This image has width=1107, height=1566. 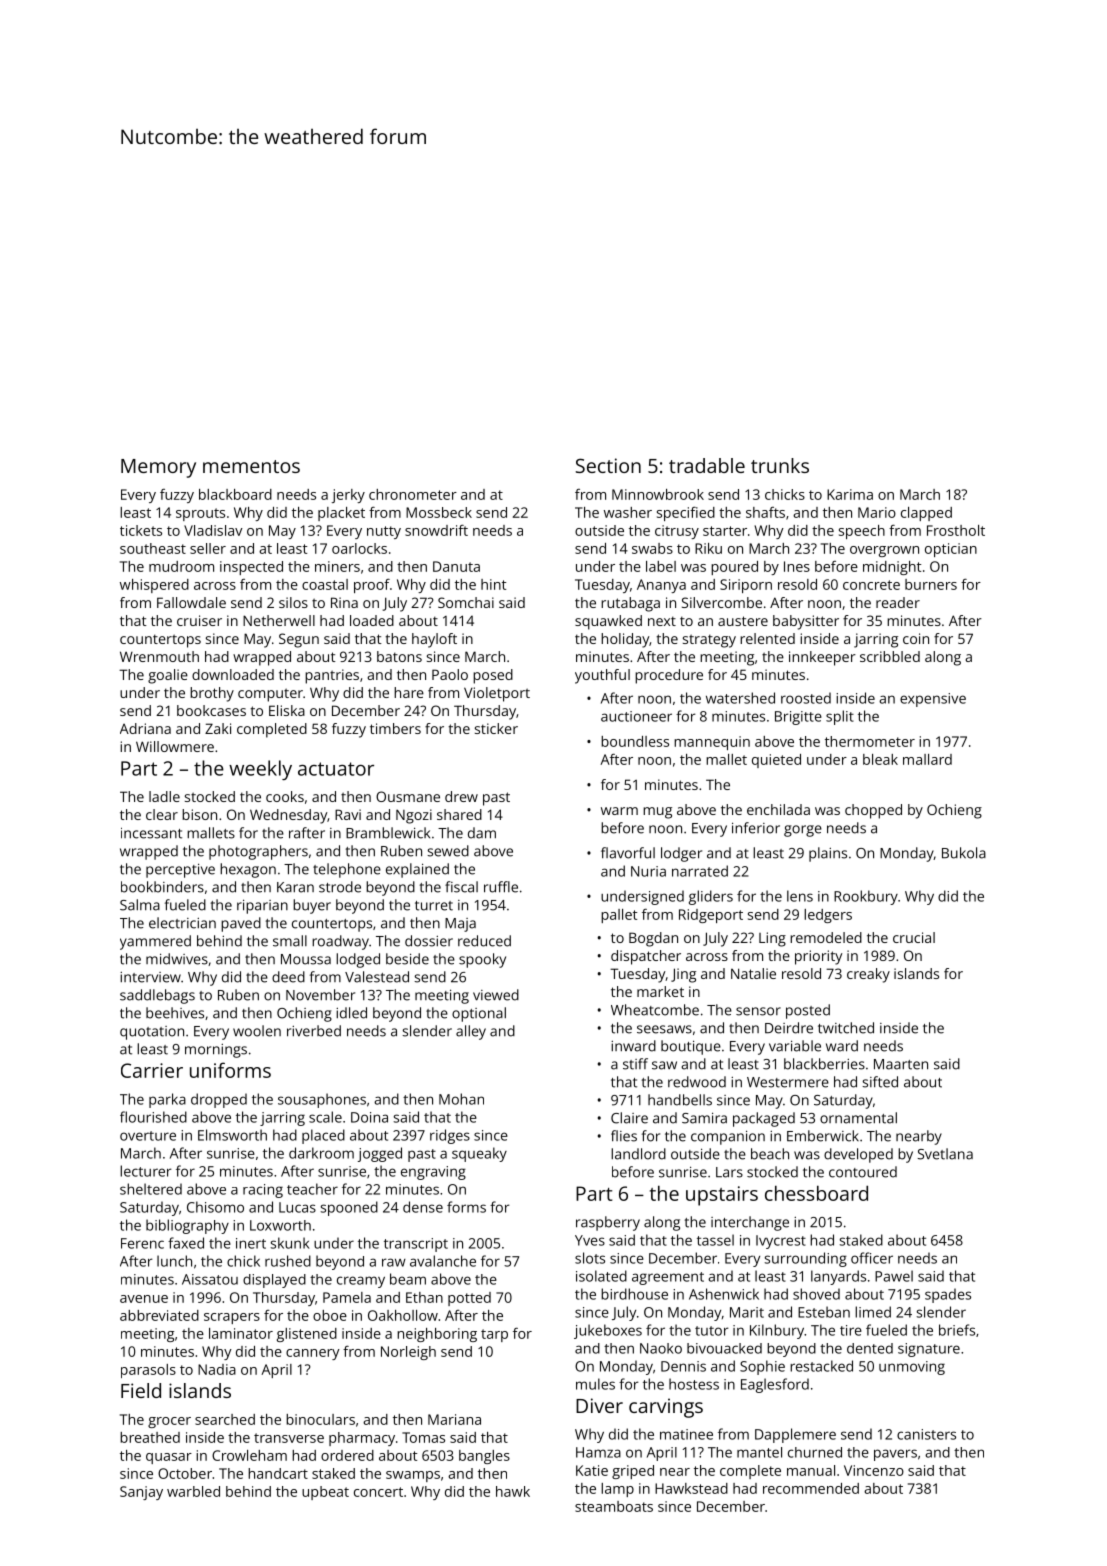 I want to click on drew, so click(x=461, y=796).
